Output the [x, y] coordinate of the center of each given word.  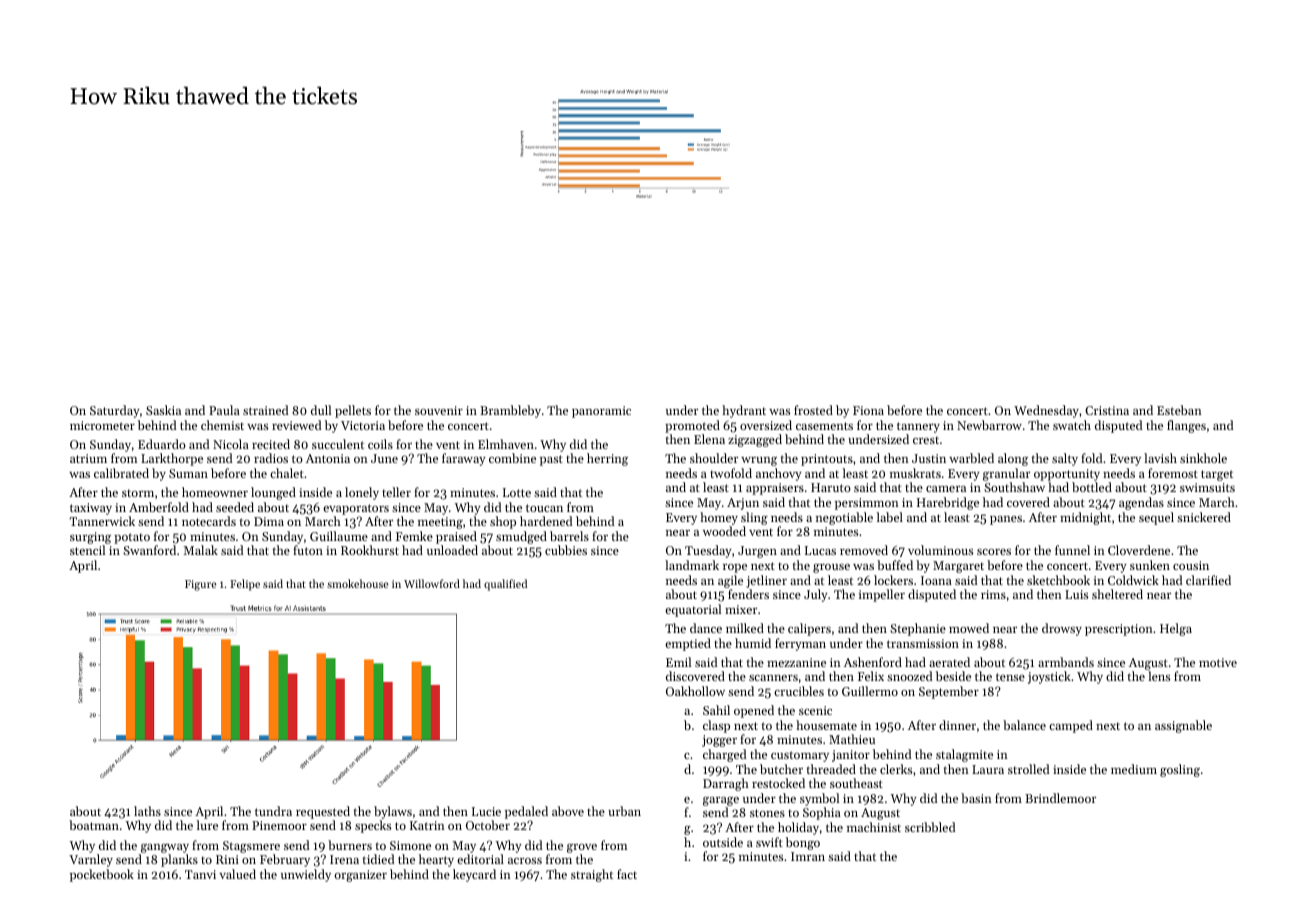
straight [592, 875]
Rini [227, 859]
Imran [808, 856]
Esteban [1179, 410]
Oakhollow [695, 691]
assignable [1183, 726]
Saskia [163, 410]
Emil [678, 662]
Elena [709, 439]
